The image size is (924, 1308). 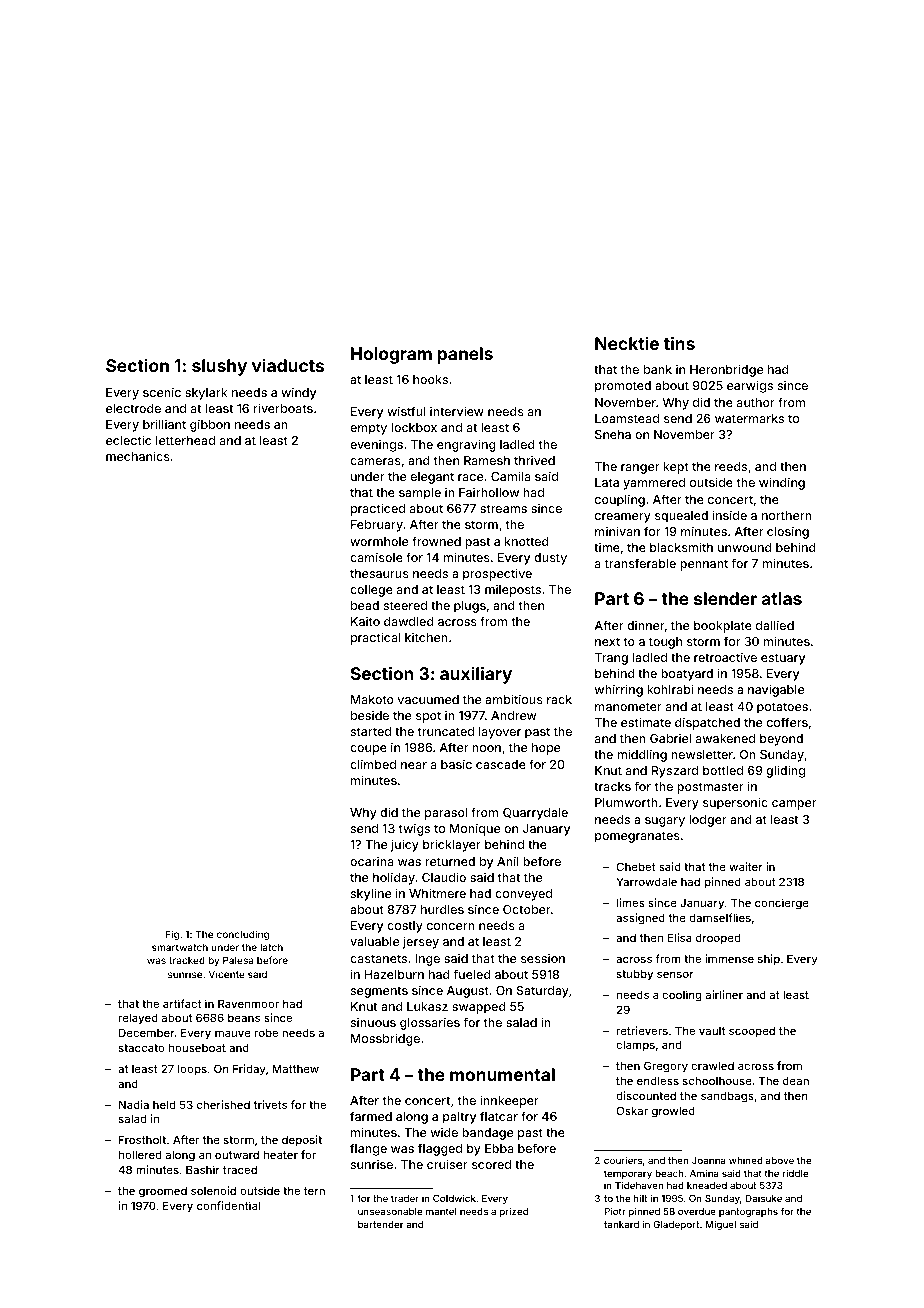 I want to click on ocarina, so click(x=372, y=861).
